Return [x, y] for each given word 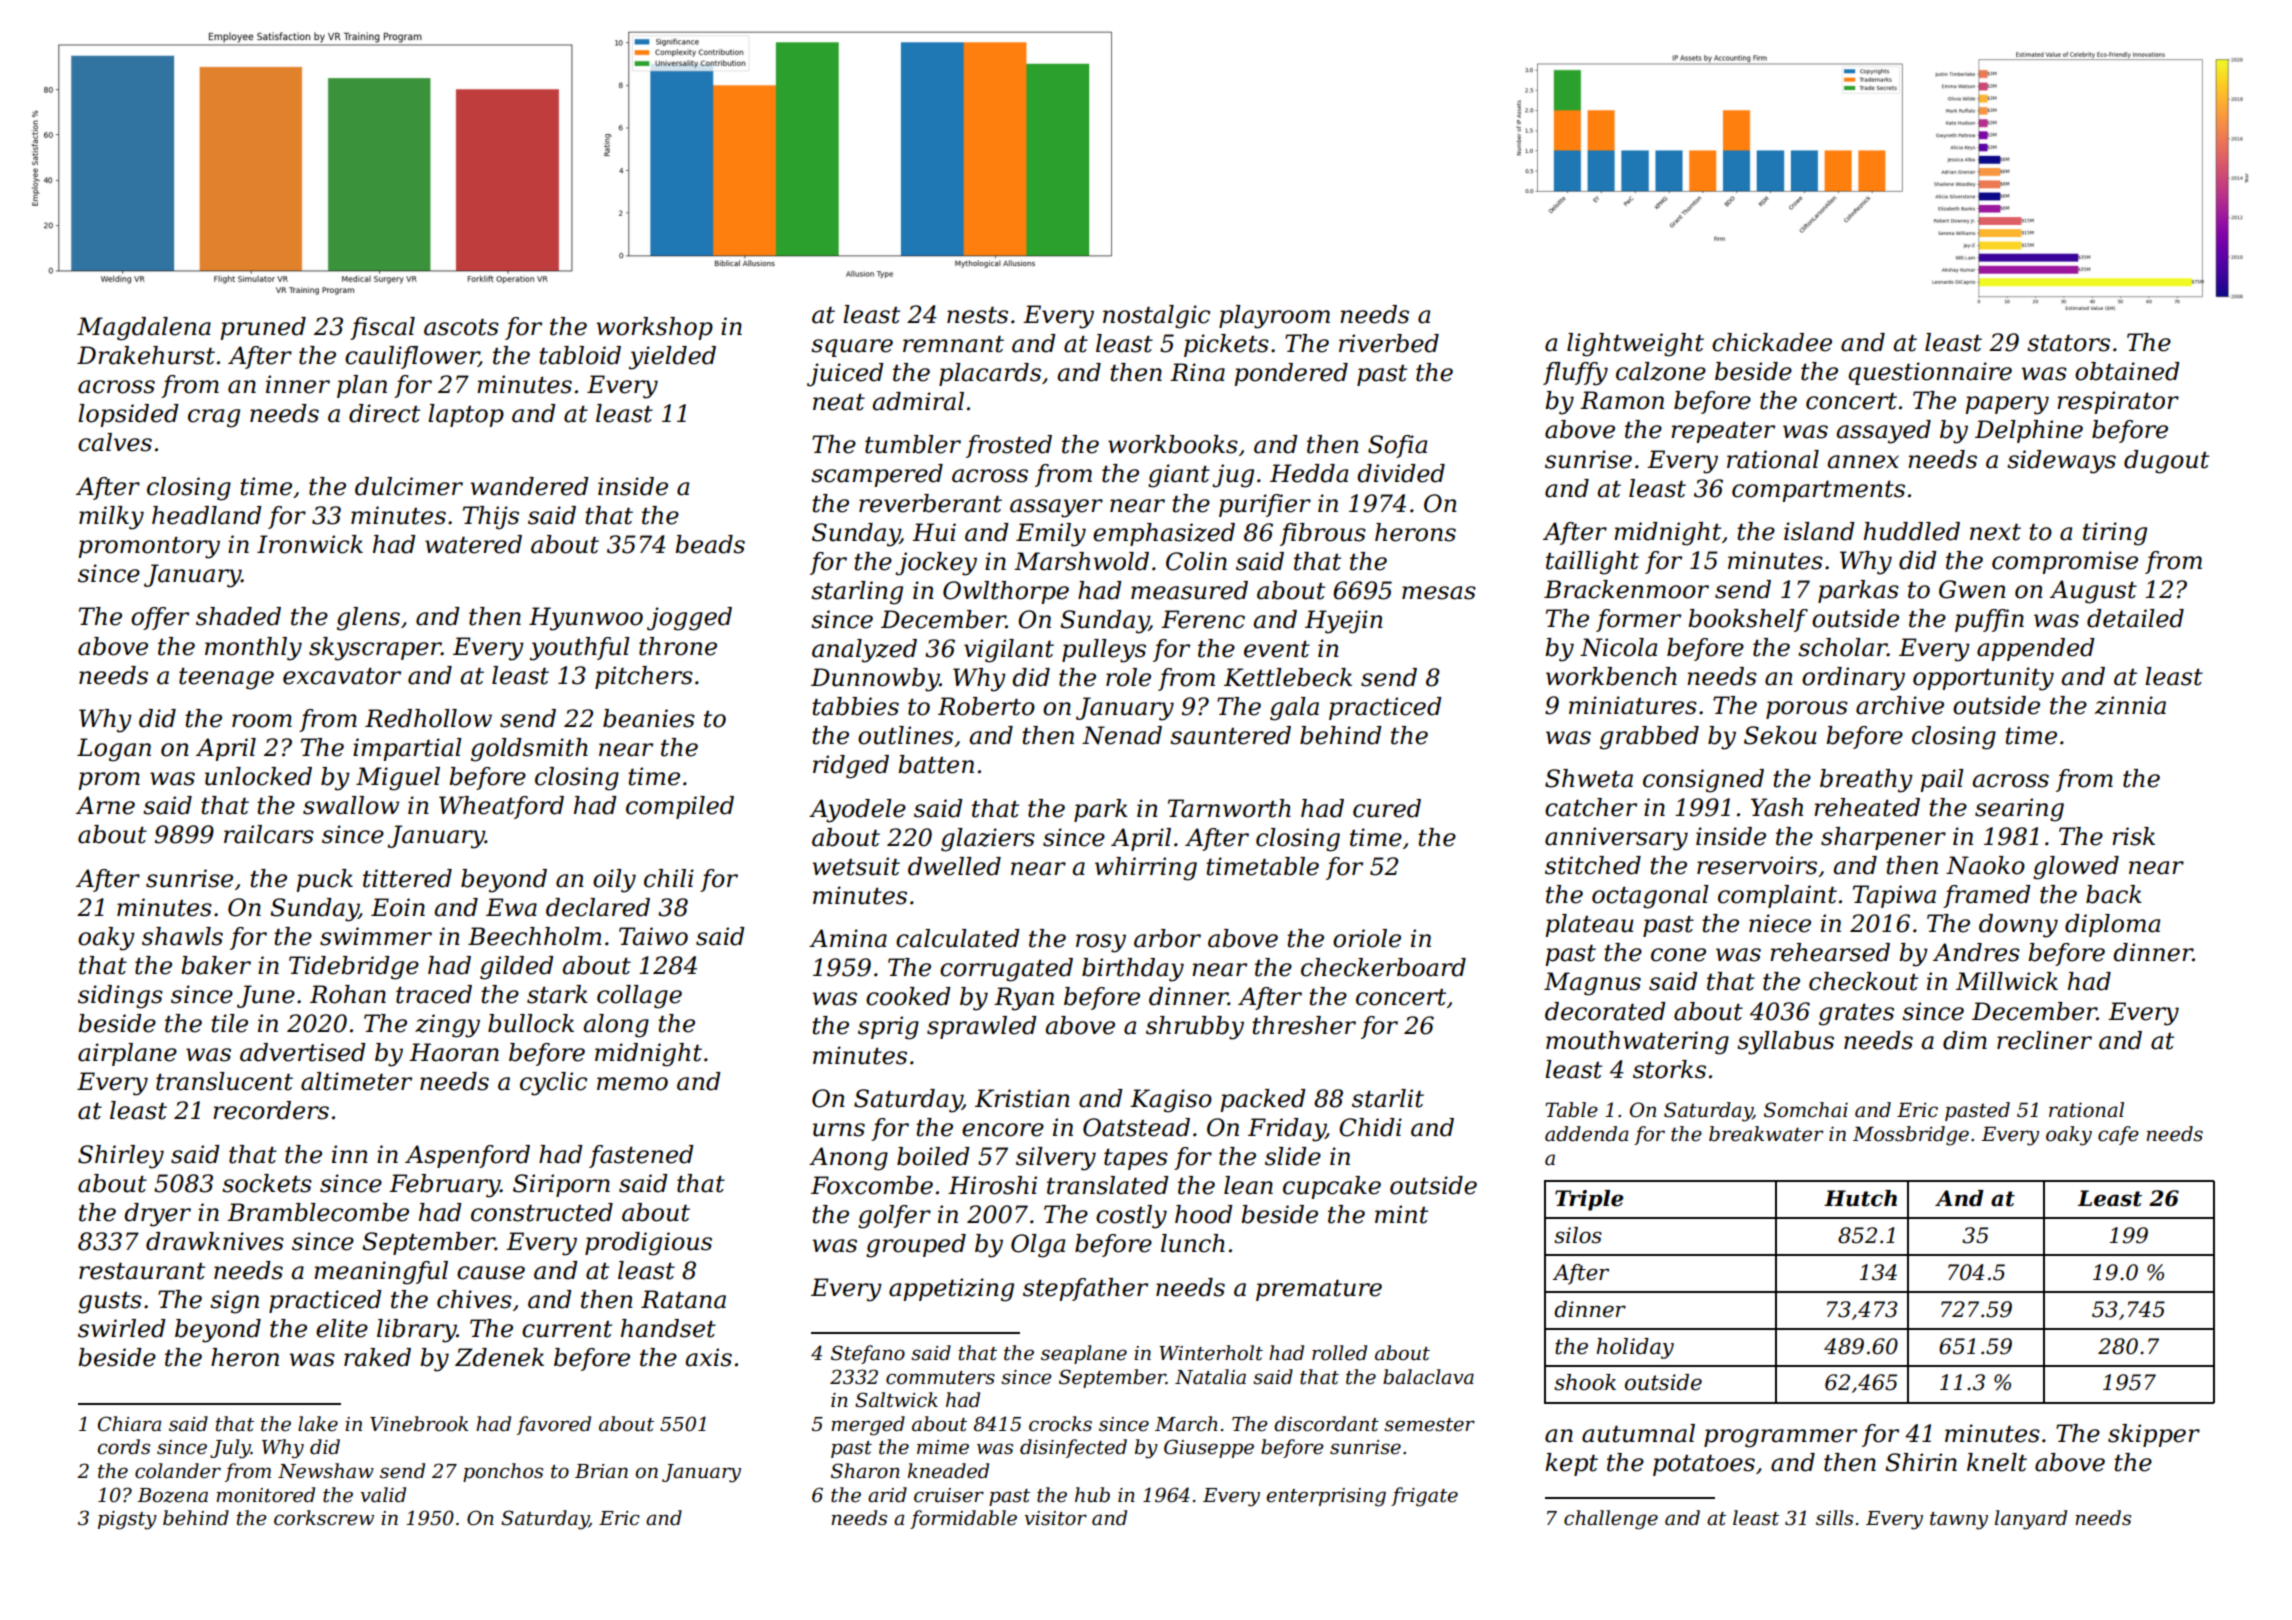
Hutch [1860, 1198]
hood [1204, 1214]
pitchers [644, 677]
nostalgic [1156, 317]
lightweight [1635, 345]
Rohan [348, 994]
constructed [542, 1212]
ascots [461, 327]
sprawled [982, 1027]
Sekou [1780, 735]
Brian [601, 1471]
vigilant [1009, 651]
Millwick [2007, 981]
